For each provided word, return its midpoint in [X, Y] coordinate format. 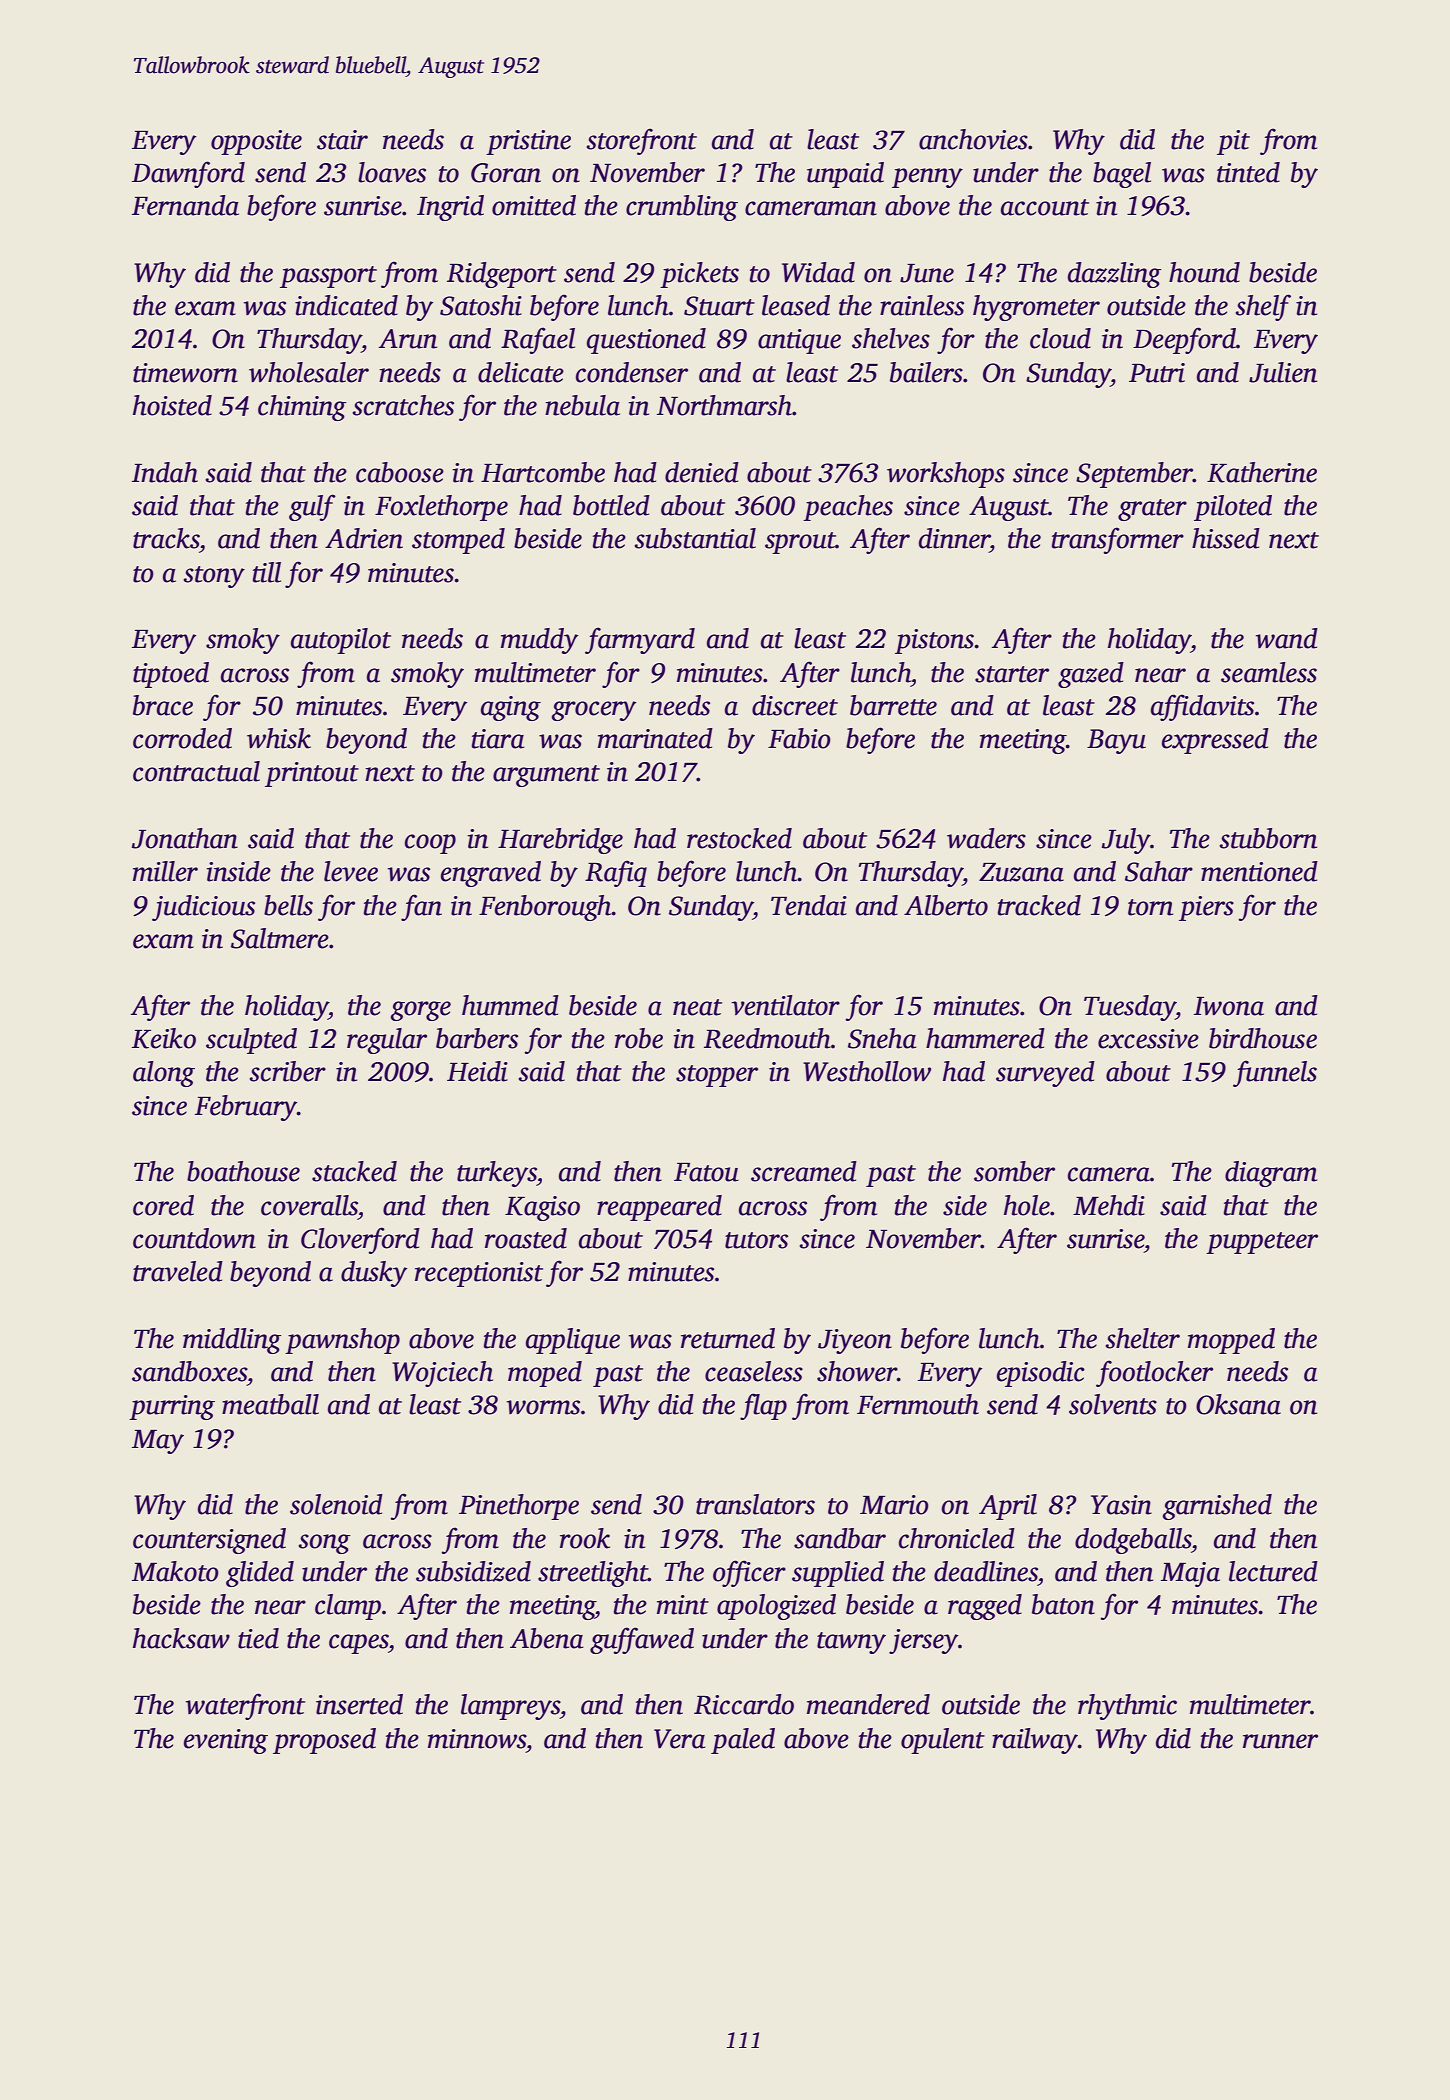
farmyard [640, 640]
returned [728, 1338]
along [164, 1074]
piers [1206, 908]
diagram [1271, 1174]
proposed [324, 1741]
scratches [403, 405]
